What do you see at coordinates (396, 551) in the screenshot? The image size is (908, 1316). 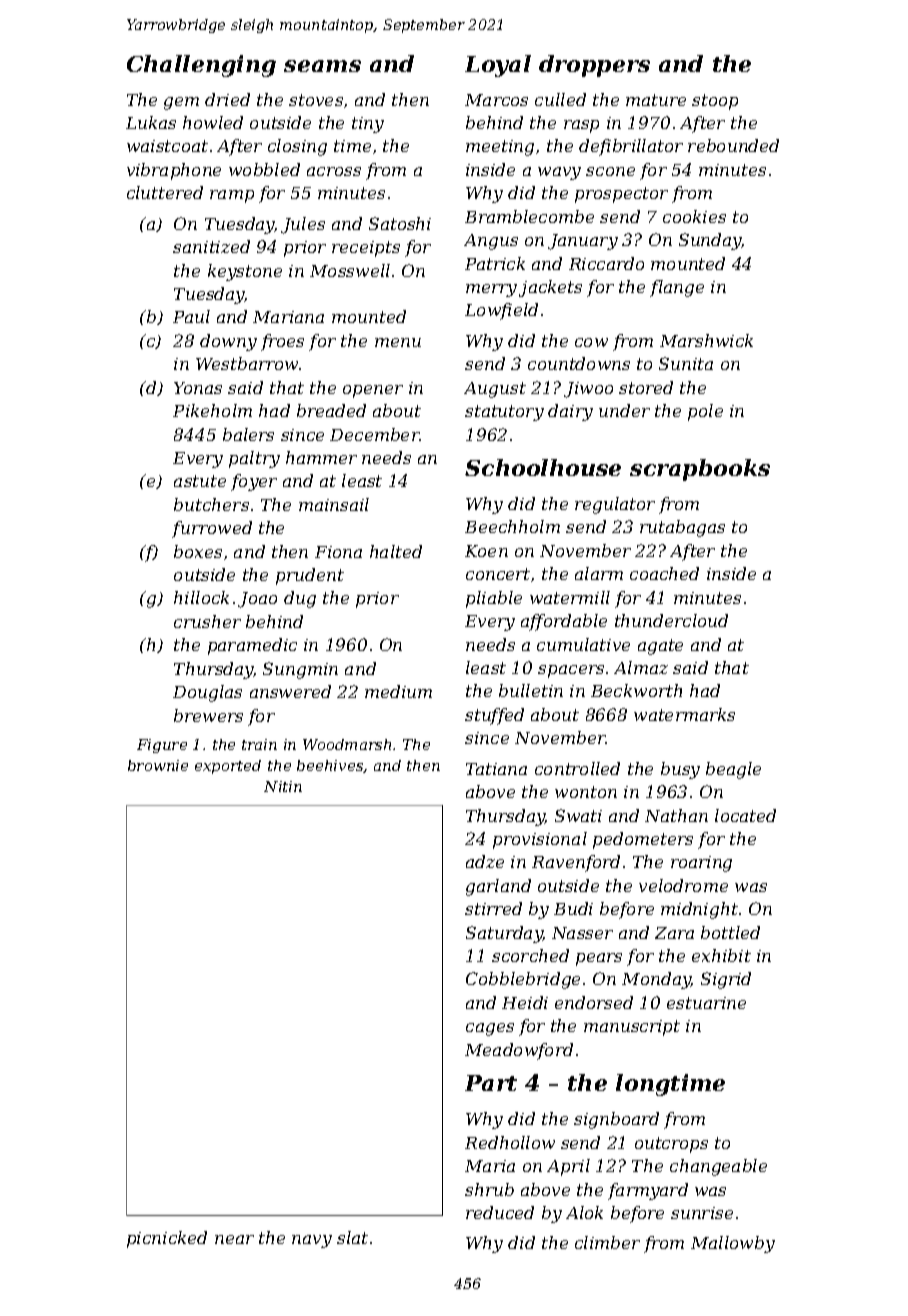 I see `halted` at bounding box center [396, 551].
